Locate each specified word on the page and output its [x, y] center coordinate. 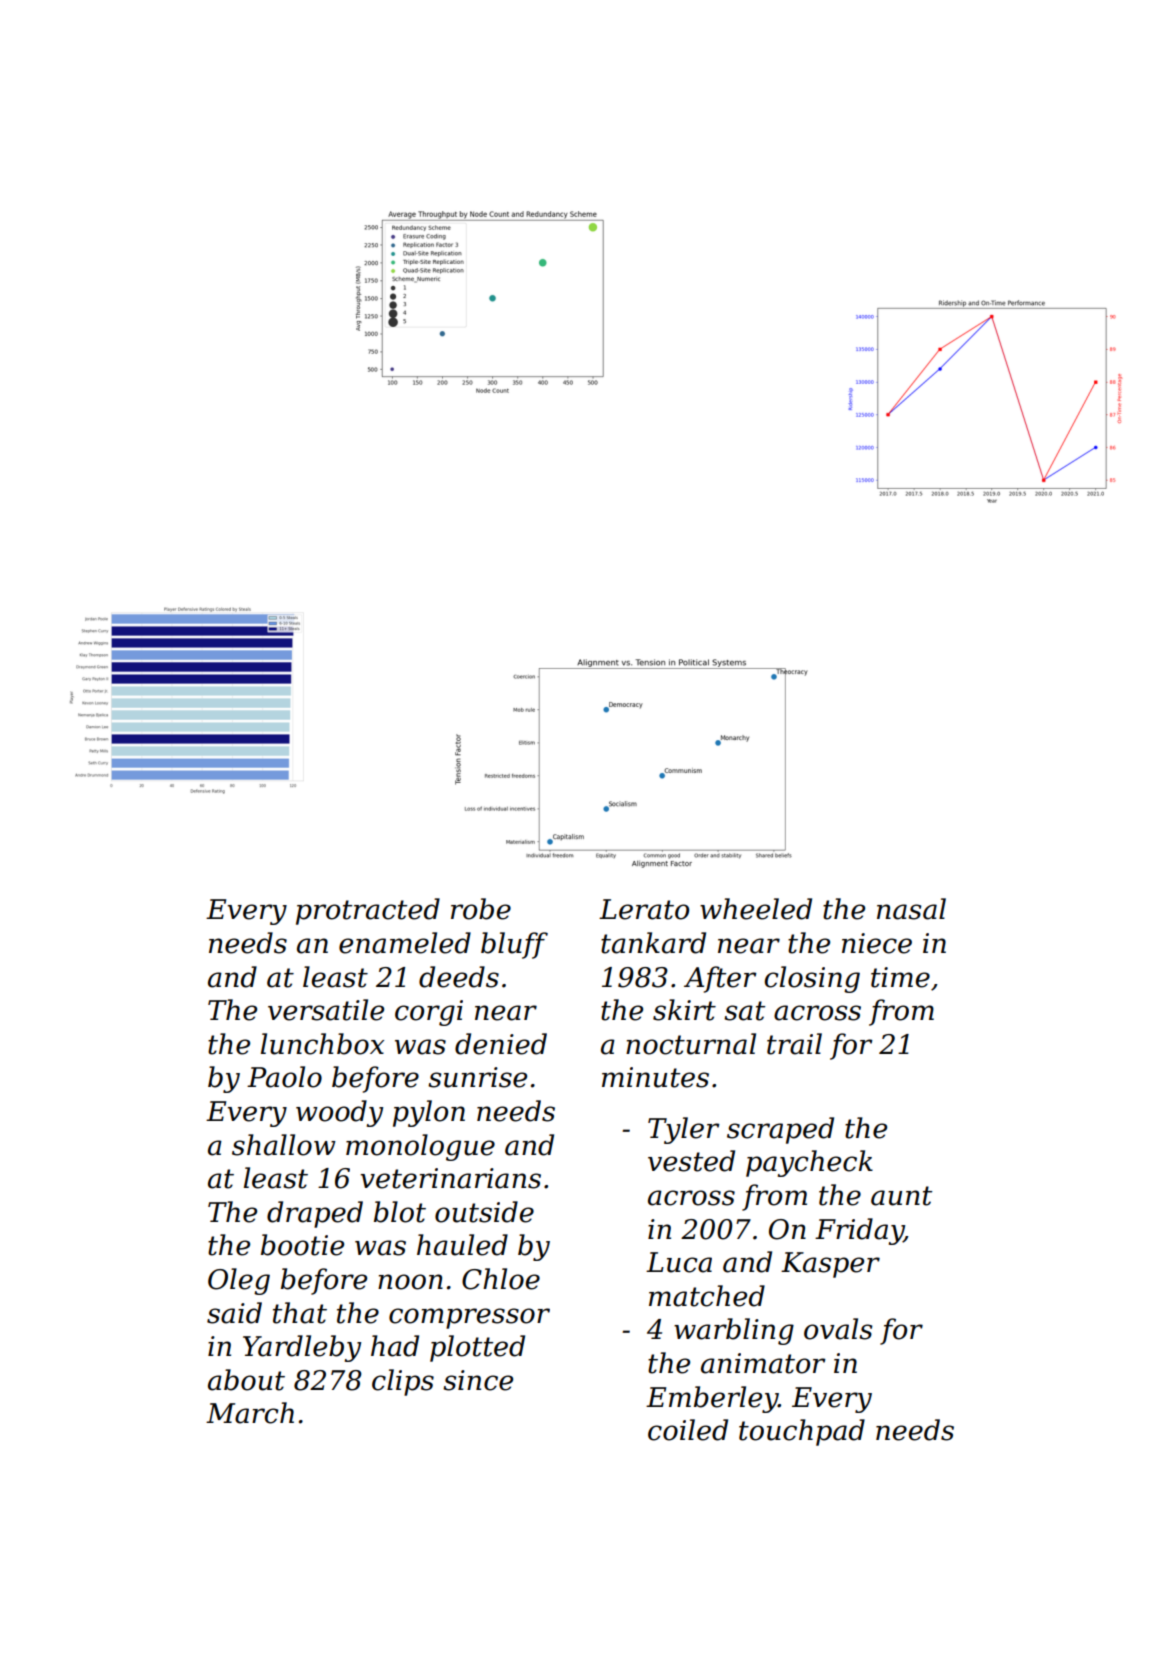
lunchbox [322, 1044]
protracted [368, 911]
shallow [284, 1145]
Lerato [644, 909]
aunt [901, 1196]
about [246, 1380]
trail [794, 1044]
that [300, 1313]
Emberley [712, 1399]
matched [707, 1296]
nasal [911, 909]
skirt [684, 1010]
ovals [838, 1329]
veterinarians [451, 1178]
